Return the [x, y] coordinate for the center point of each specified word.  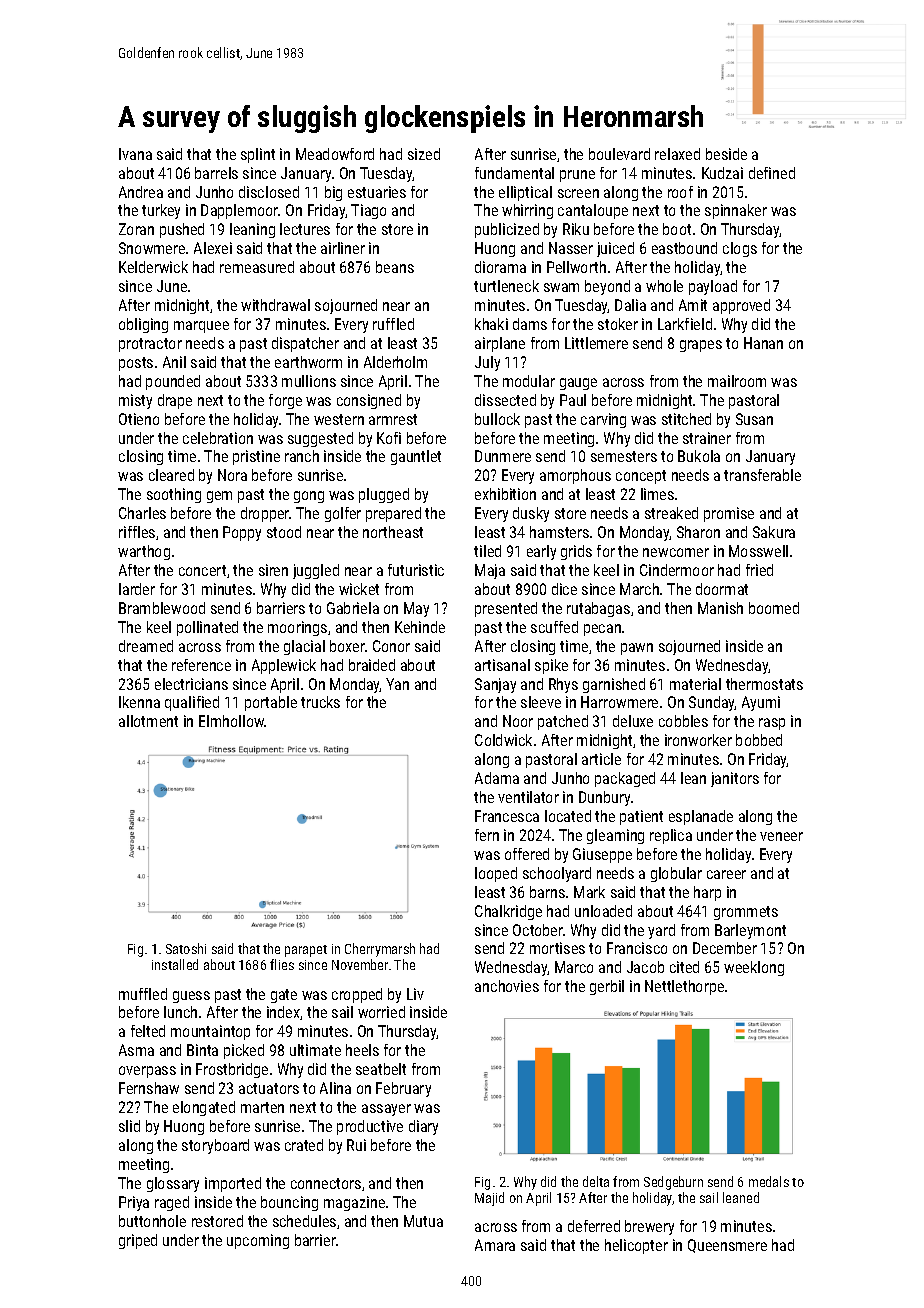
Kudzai [722, 173]
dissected [505, 400]
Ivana [135, 154]
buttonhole [152, 1221]
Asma [136, 1050]
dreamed [146, 646]
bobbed [759, 740]
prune [577, 176]
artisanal [502, 665]
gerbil [607, 987]
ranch [302, 456]
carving [603, 420]
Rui [356, 1145]
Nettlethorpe [684, 987]
